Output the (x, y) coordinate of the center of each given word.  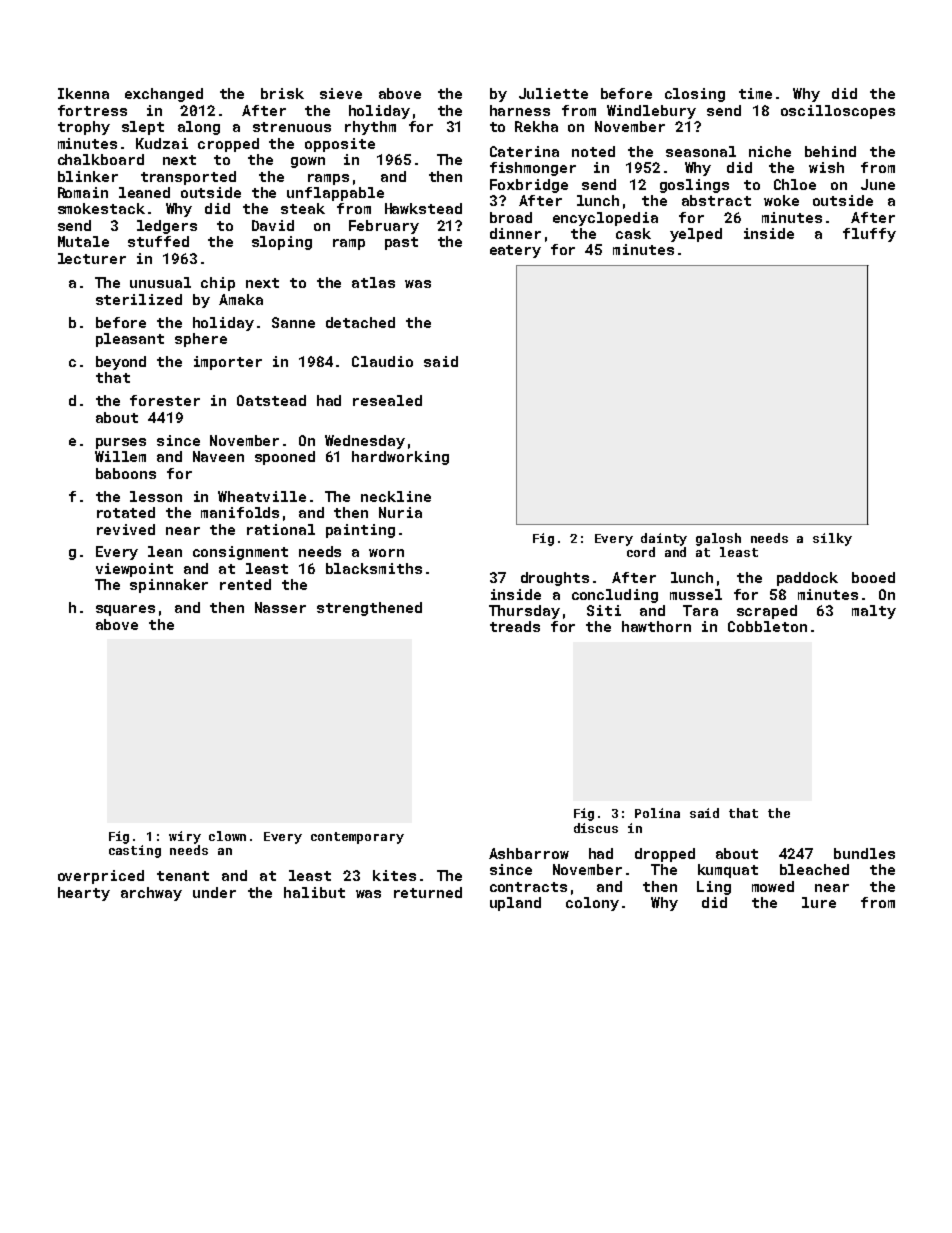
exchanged (164, 95)
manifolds (240, 512)
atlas (373, 282)
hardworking (400, 458)
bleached (814, 869)
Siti (604, 610)
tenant (183, 876)
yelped (696, 235)
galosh (718, 539)
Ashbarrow (529, 853)
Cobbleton (767, 626)
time (755, 93)
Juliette (553, 93)
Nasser (280, 607)
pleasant (130, 340)
